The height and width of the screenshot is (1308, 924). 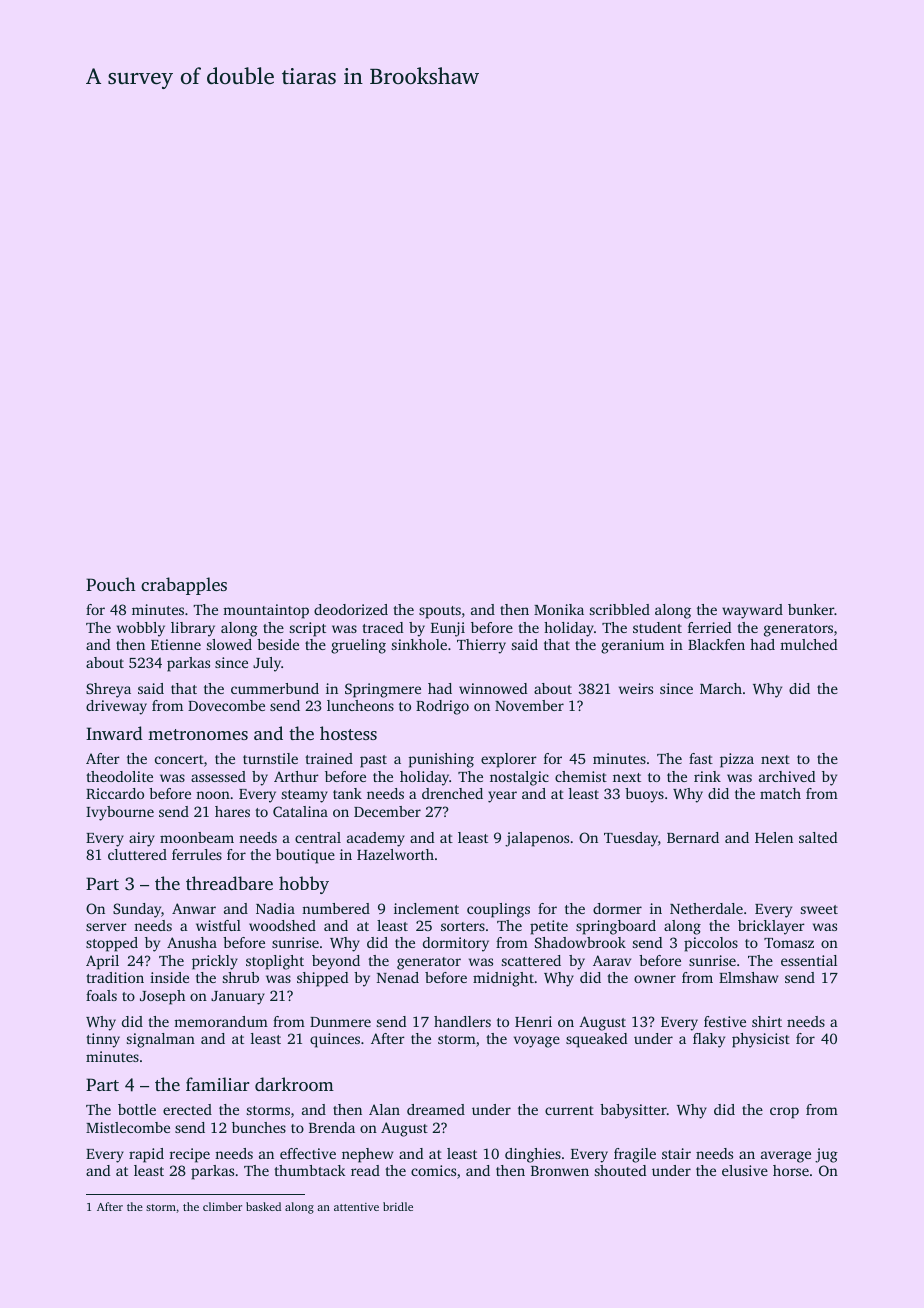 What do you see at coordinates (398, 1206) in the screenshot?
I see `bridle` at bounding box center [398, 1206].
